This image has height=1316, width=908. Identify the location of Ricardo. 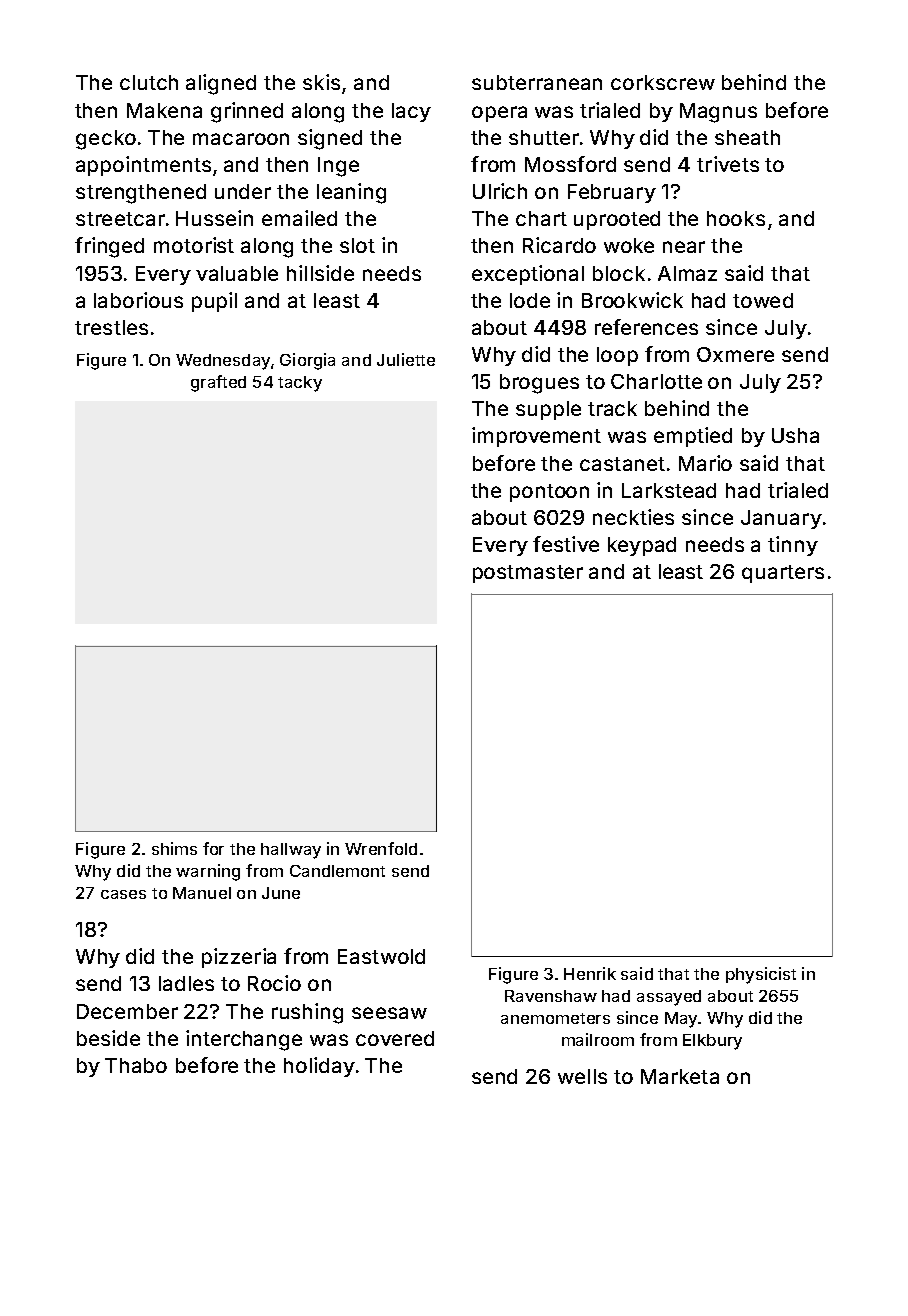
(559, 245).
